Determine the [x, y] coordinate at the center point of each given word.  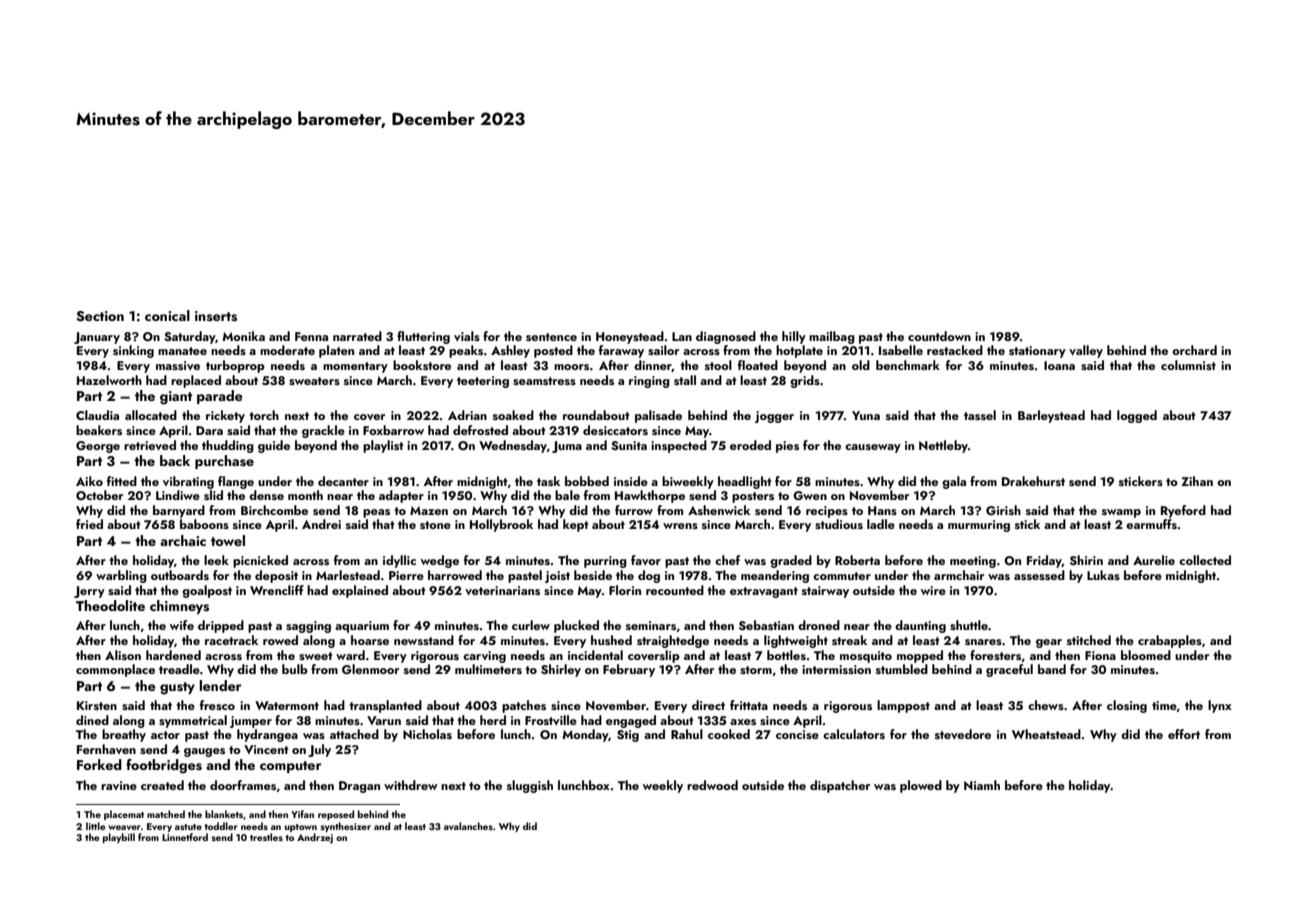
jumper [251, 722]
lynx [1220, 706]
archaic [183, 540]
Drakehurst [1033, 481]
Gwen [810, 496]
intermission [836, 669]
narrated [357, 336]
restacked [955, 350]
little [96, 826]
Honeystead [630, 337]
